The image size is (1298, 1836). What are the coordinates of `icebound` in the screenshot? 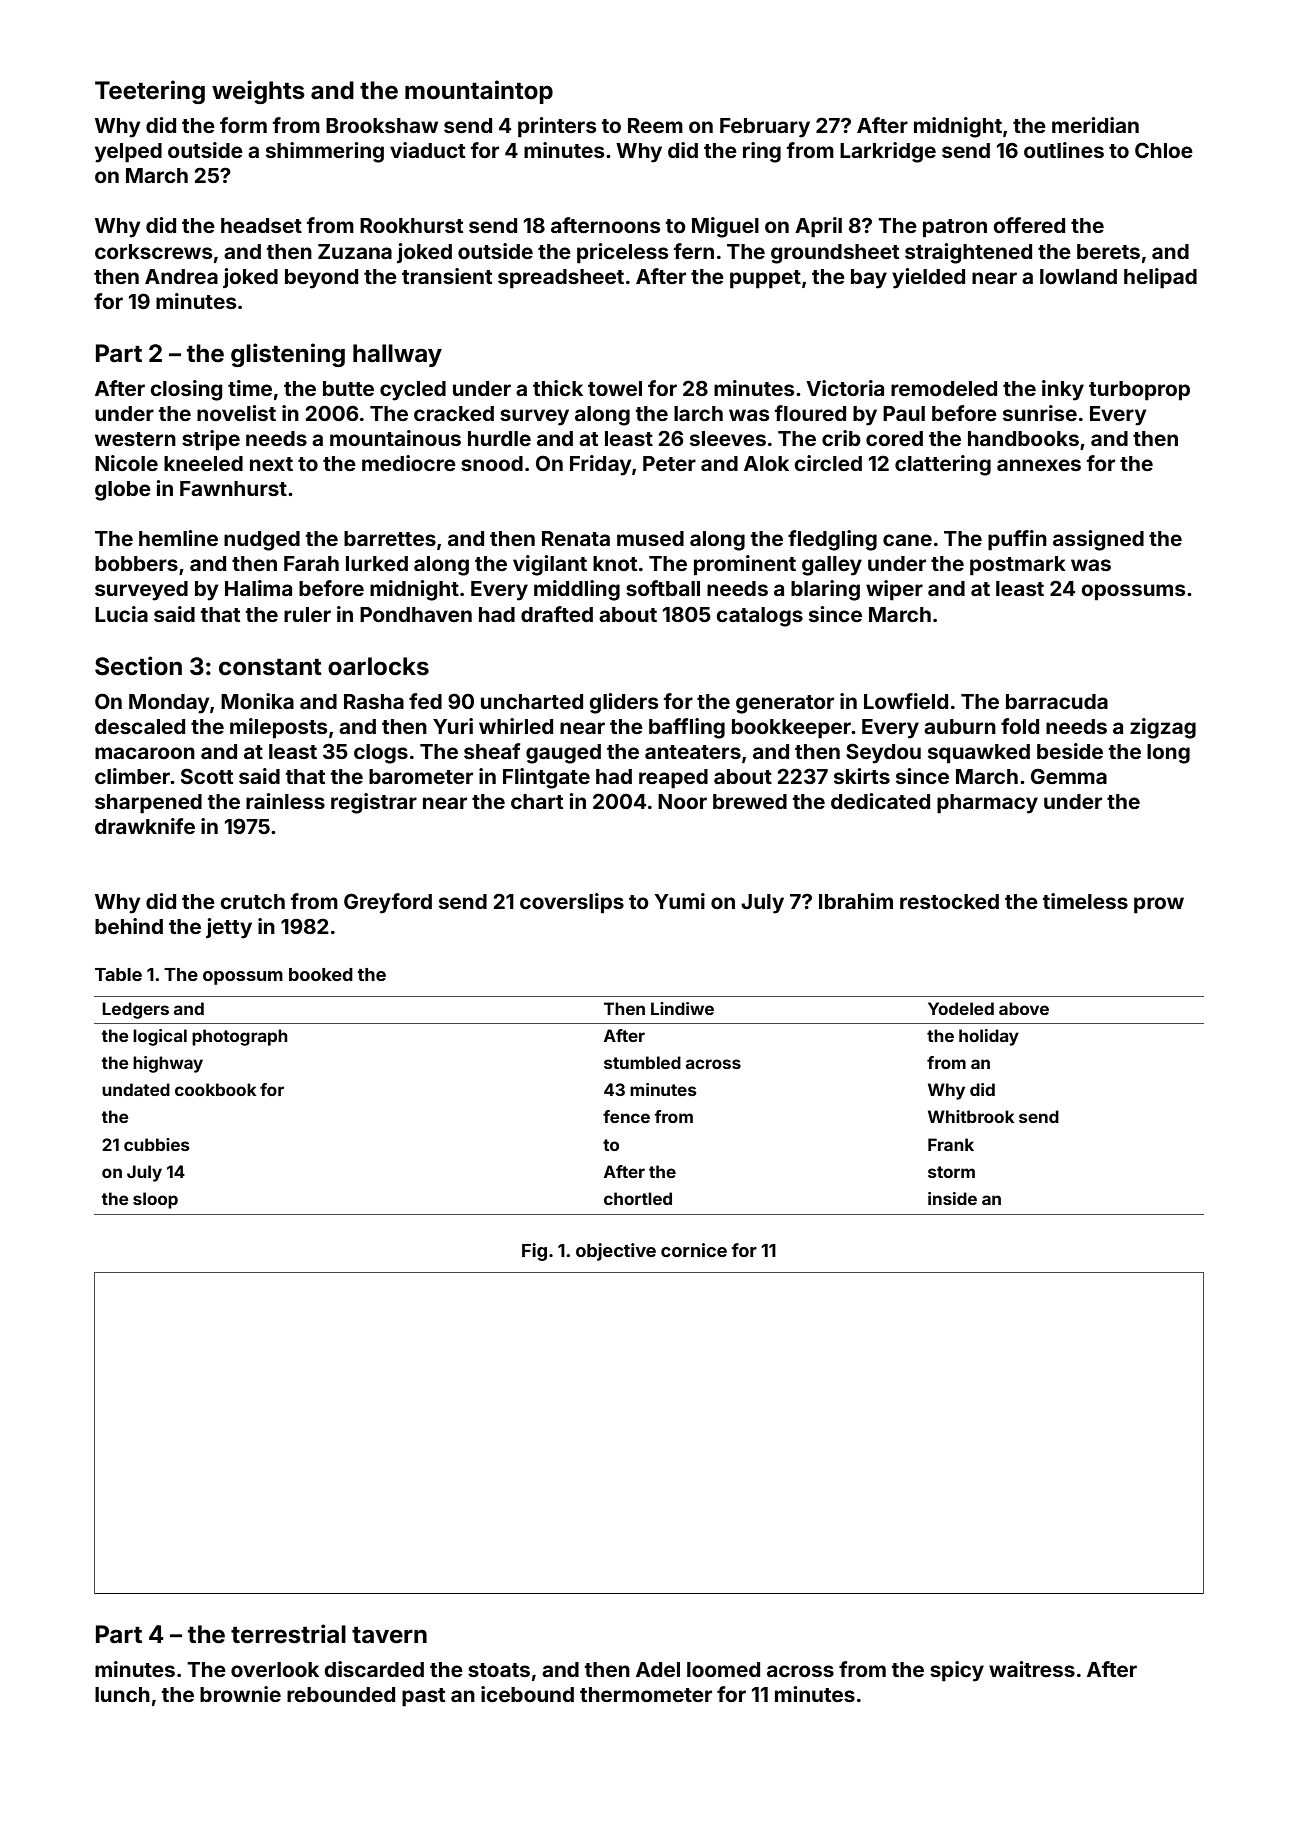 It's located at (527, 1694).
